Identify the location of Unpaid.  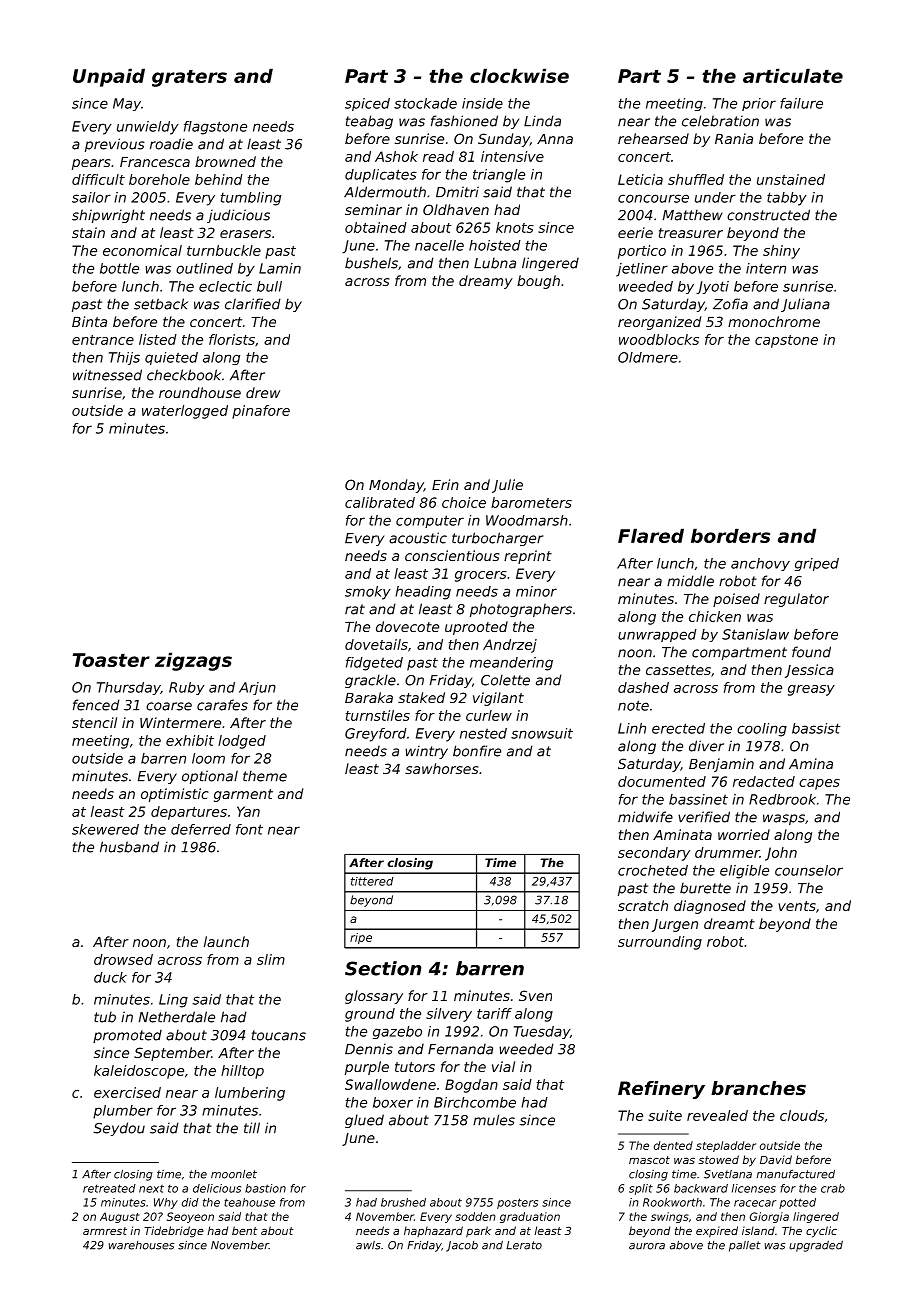
(109, 77).
